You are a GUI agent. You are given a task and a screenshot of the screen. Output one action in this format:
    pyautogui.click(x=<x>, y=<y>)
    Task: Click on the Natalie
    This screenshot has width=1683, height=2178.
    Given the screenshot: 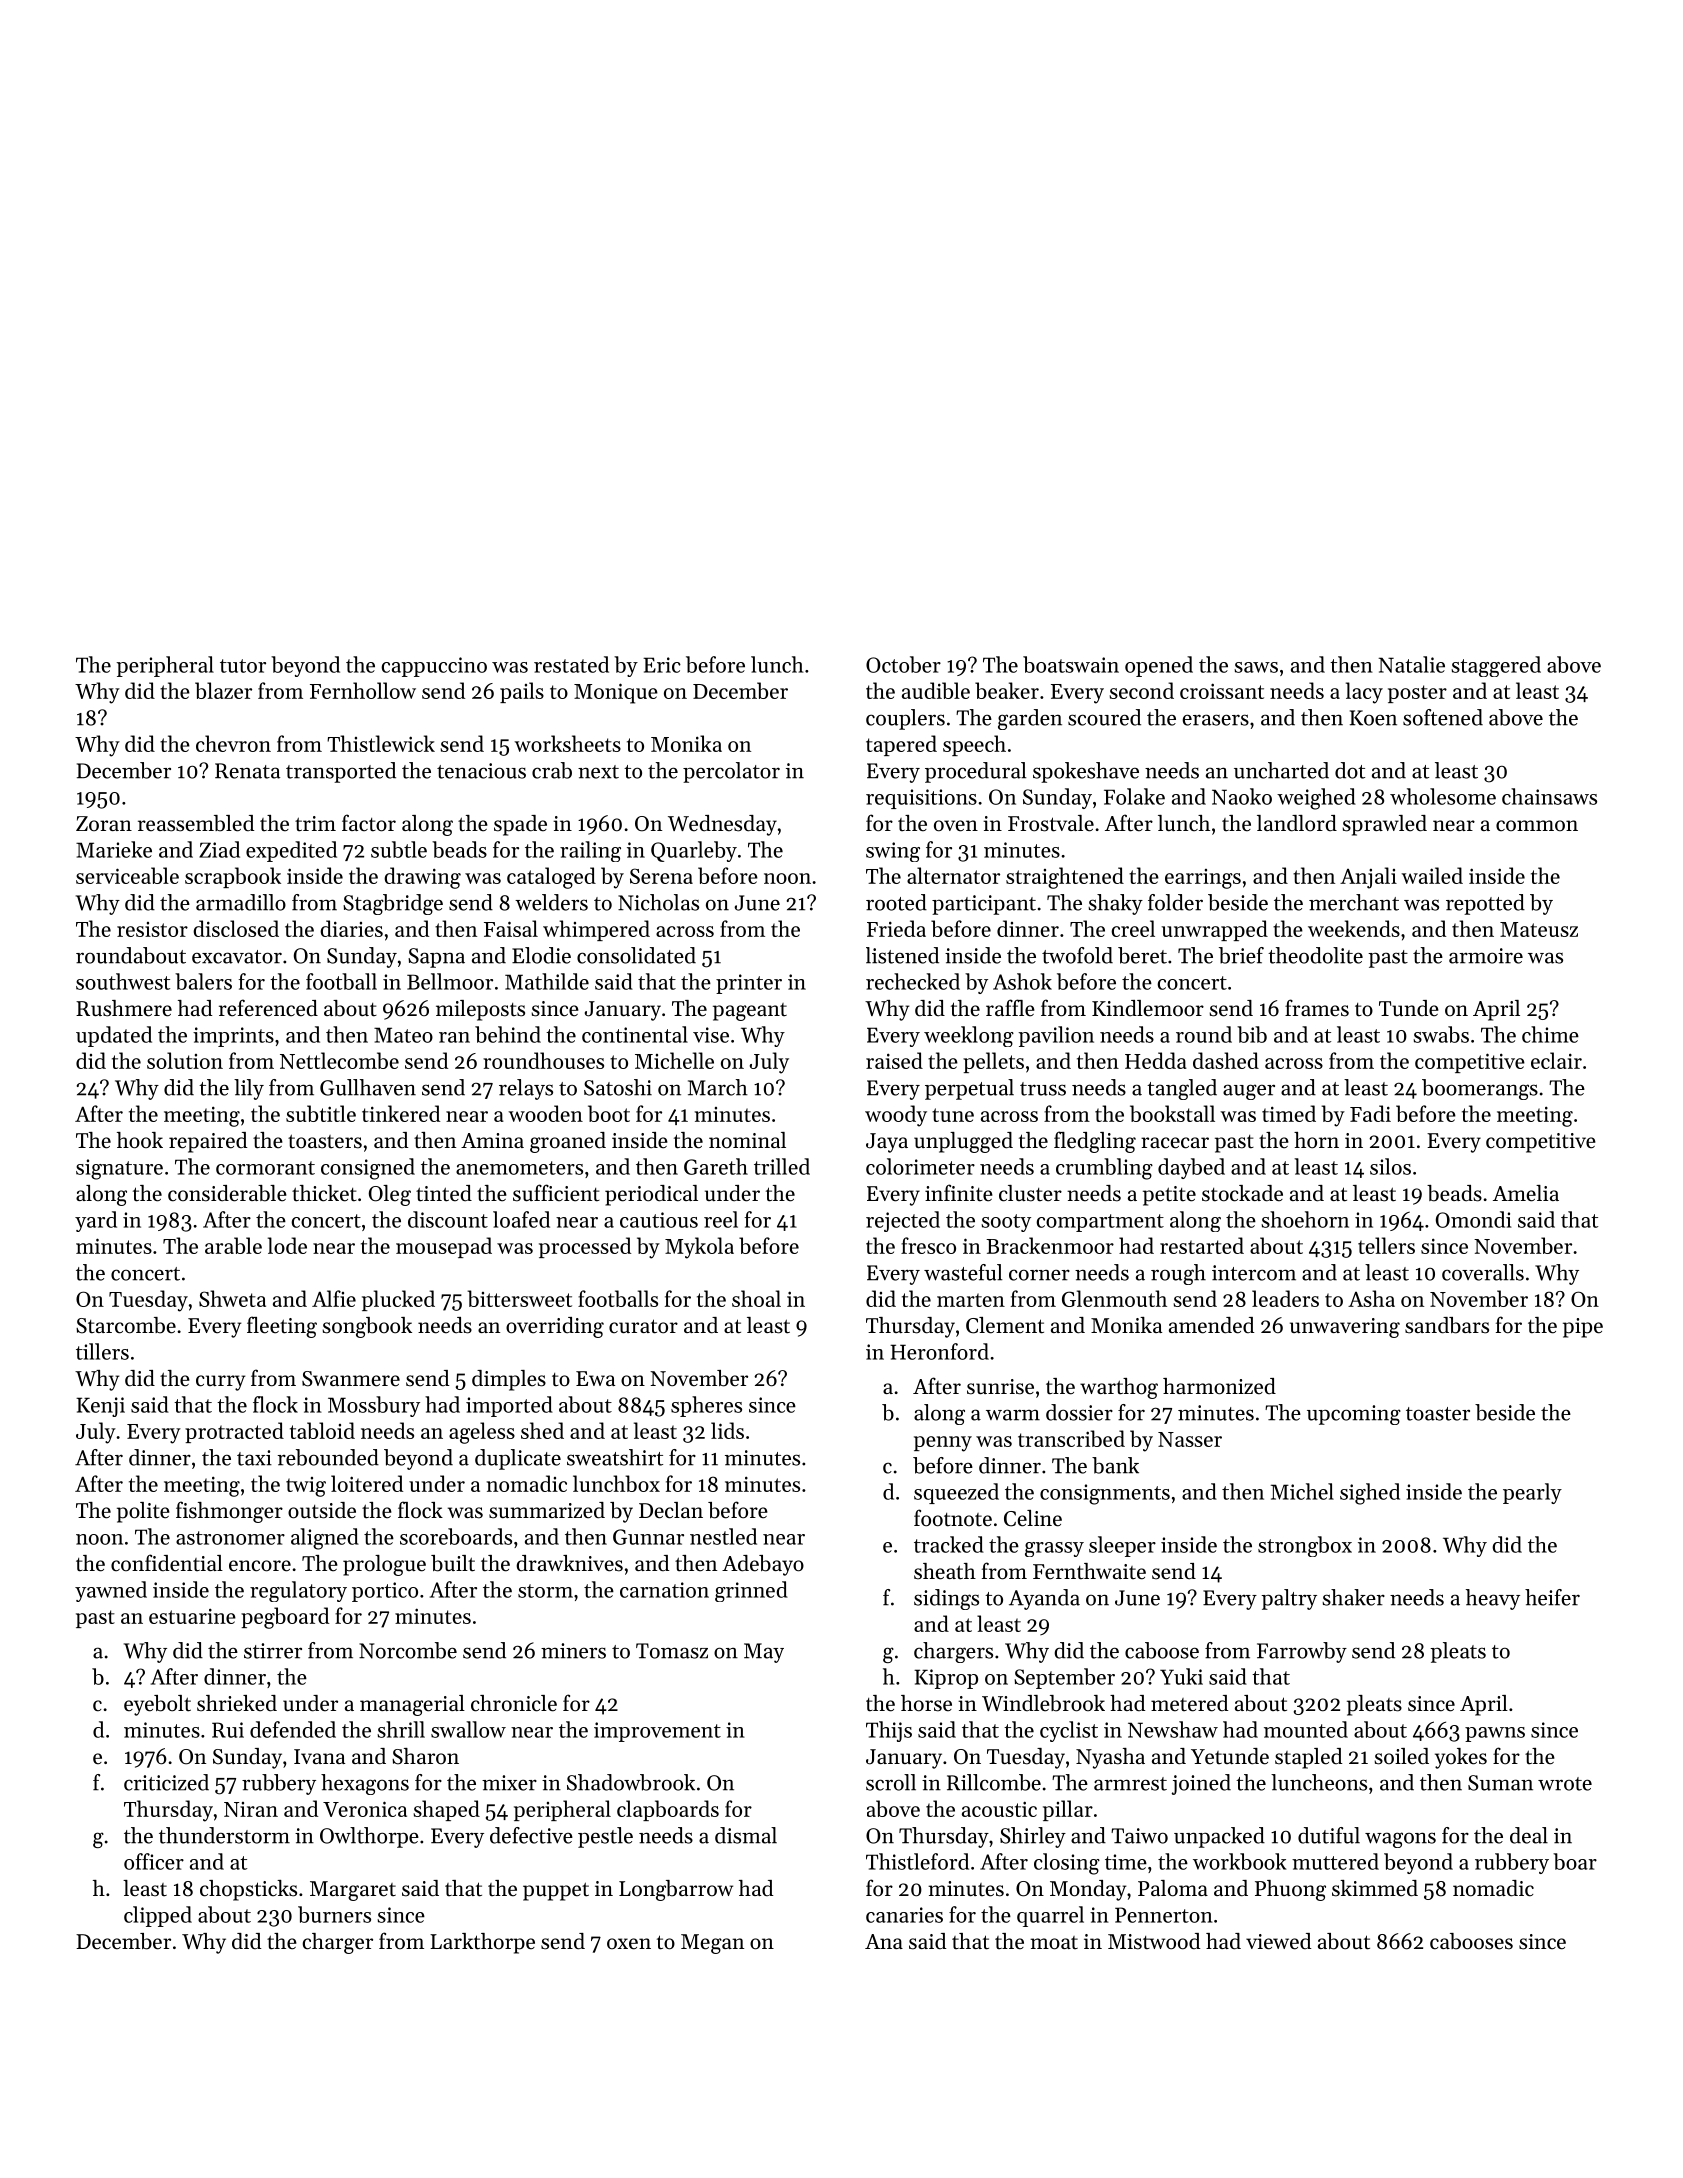 What is the action you would take?
    pyautogui.click(x=1411, y=664)
